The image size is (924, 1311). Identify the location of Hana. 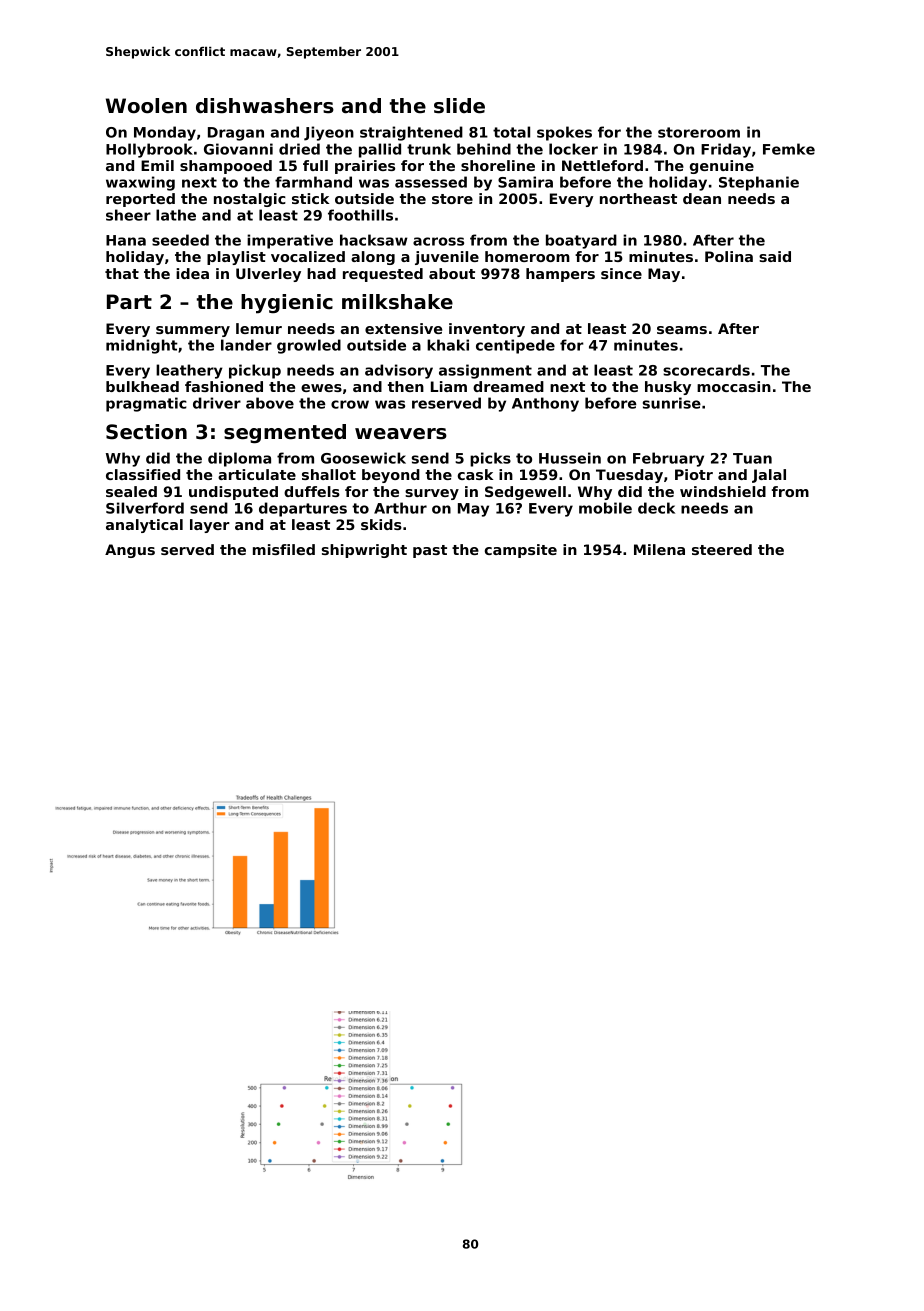
(126, 240).
